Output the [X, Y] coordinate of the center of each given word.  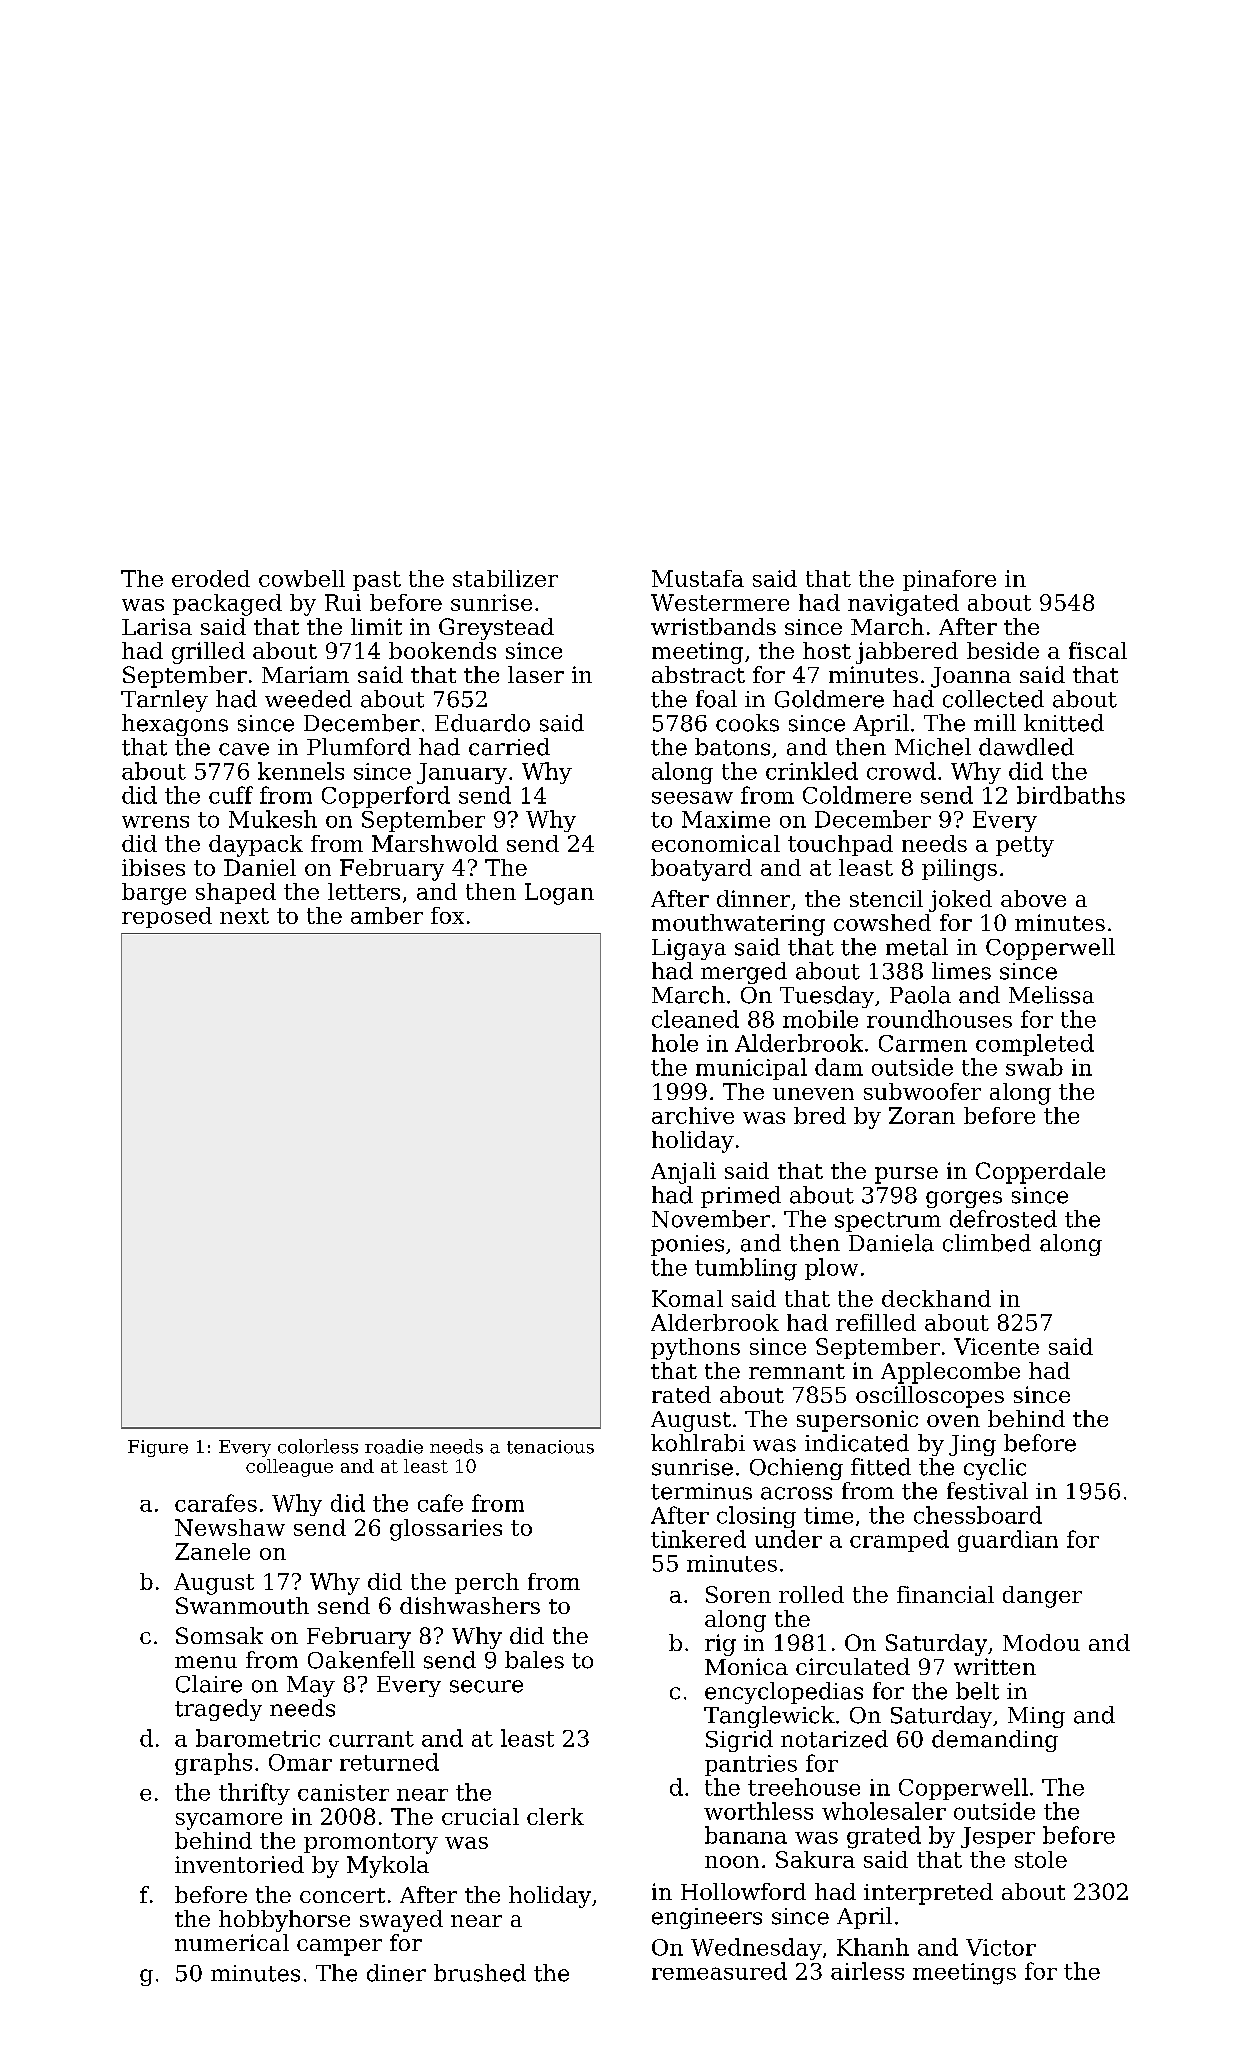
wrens [155, 822]
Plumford [359, 747]
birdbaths [1071, 795]
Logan [559, 894]
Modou [1041, 1642]
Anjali [683, 1173]
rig [720, 1645]
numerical [232, 1942]
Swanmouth [242, 1605]
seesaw [692, 797]
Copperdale [1040, 1173]
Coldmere [857, 795]
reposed [167, 917]
